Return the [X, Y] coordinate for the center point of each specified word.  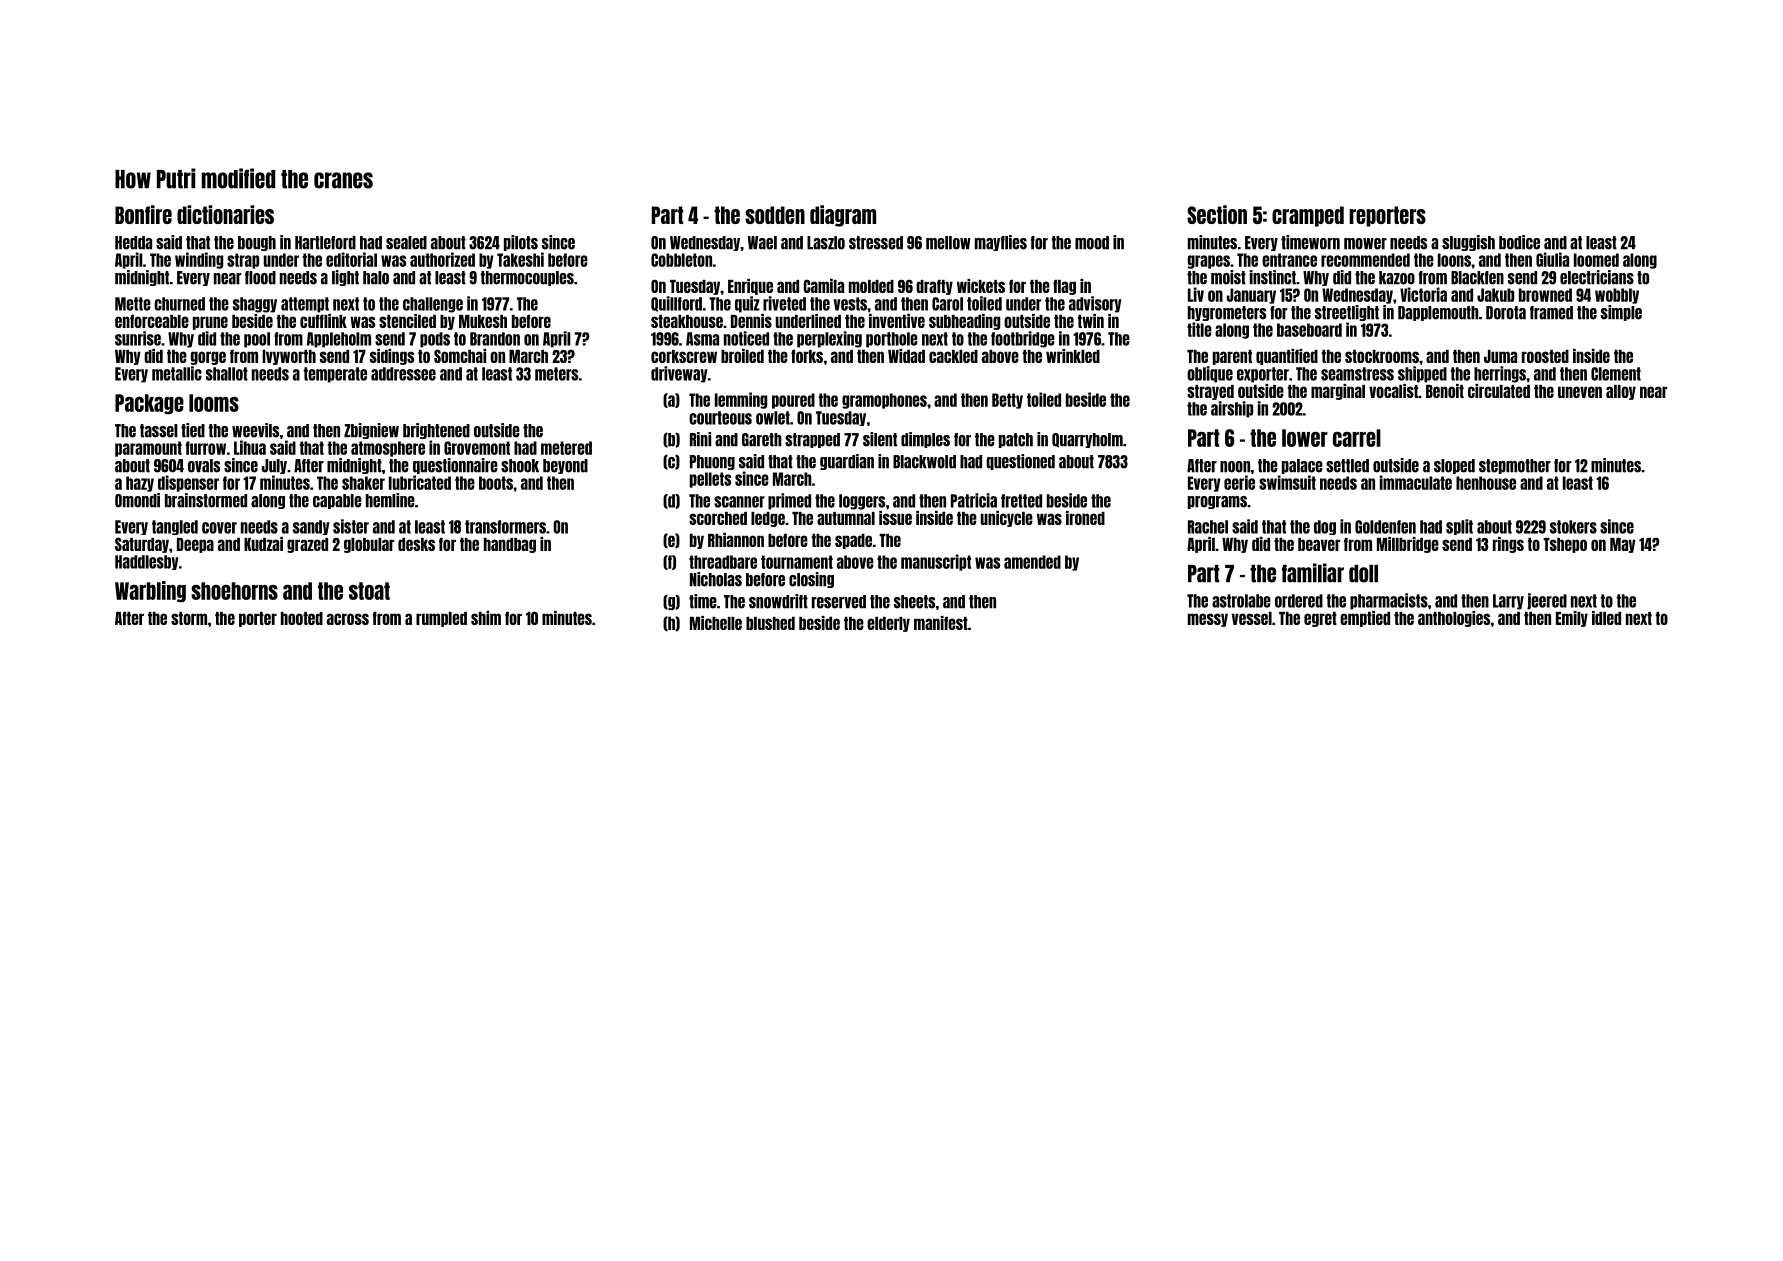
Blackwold [924, 462]
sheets [914, 602]
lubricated [420, 482]
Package [149, 404]
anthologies [1454, 619]
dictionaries [225, 214]
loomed [1596, 260]
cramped [1308, 216]
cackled [953, 356]
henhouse [1486, 483]
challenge [433, 305]
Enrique [750, 287]
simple [1621, 313]
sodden [775, 215]
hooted [302, 618]
